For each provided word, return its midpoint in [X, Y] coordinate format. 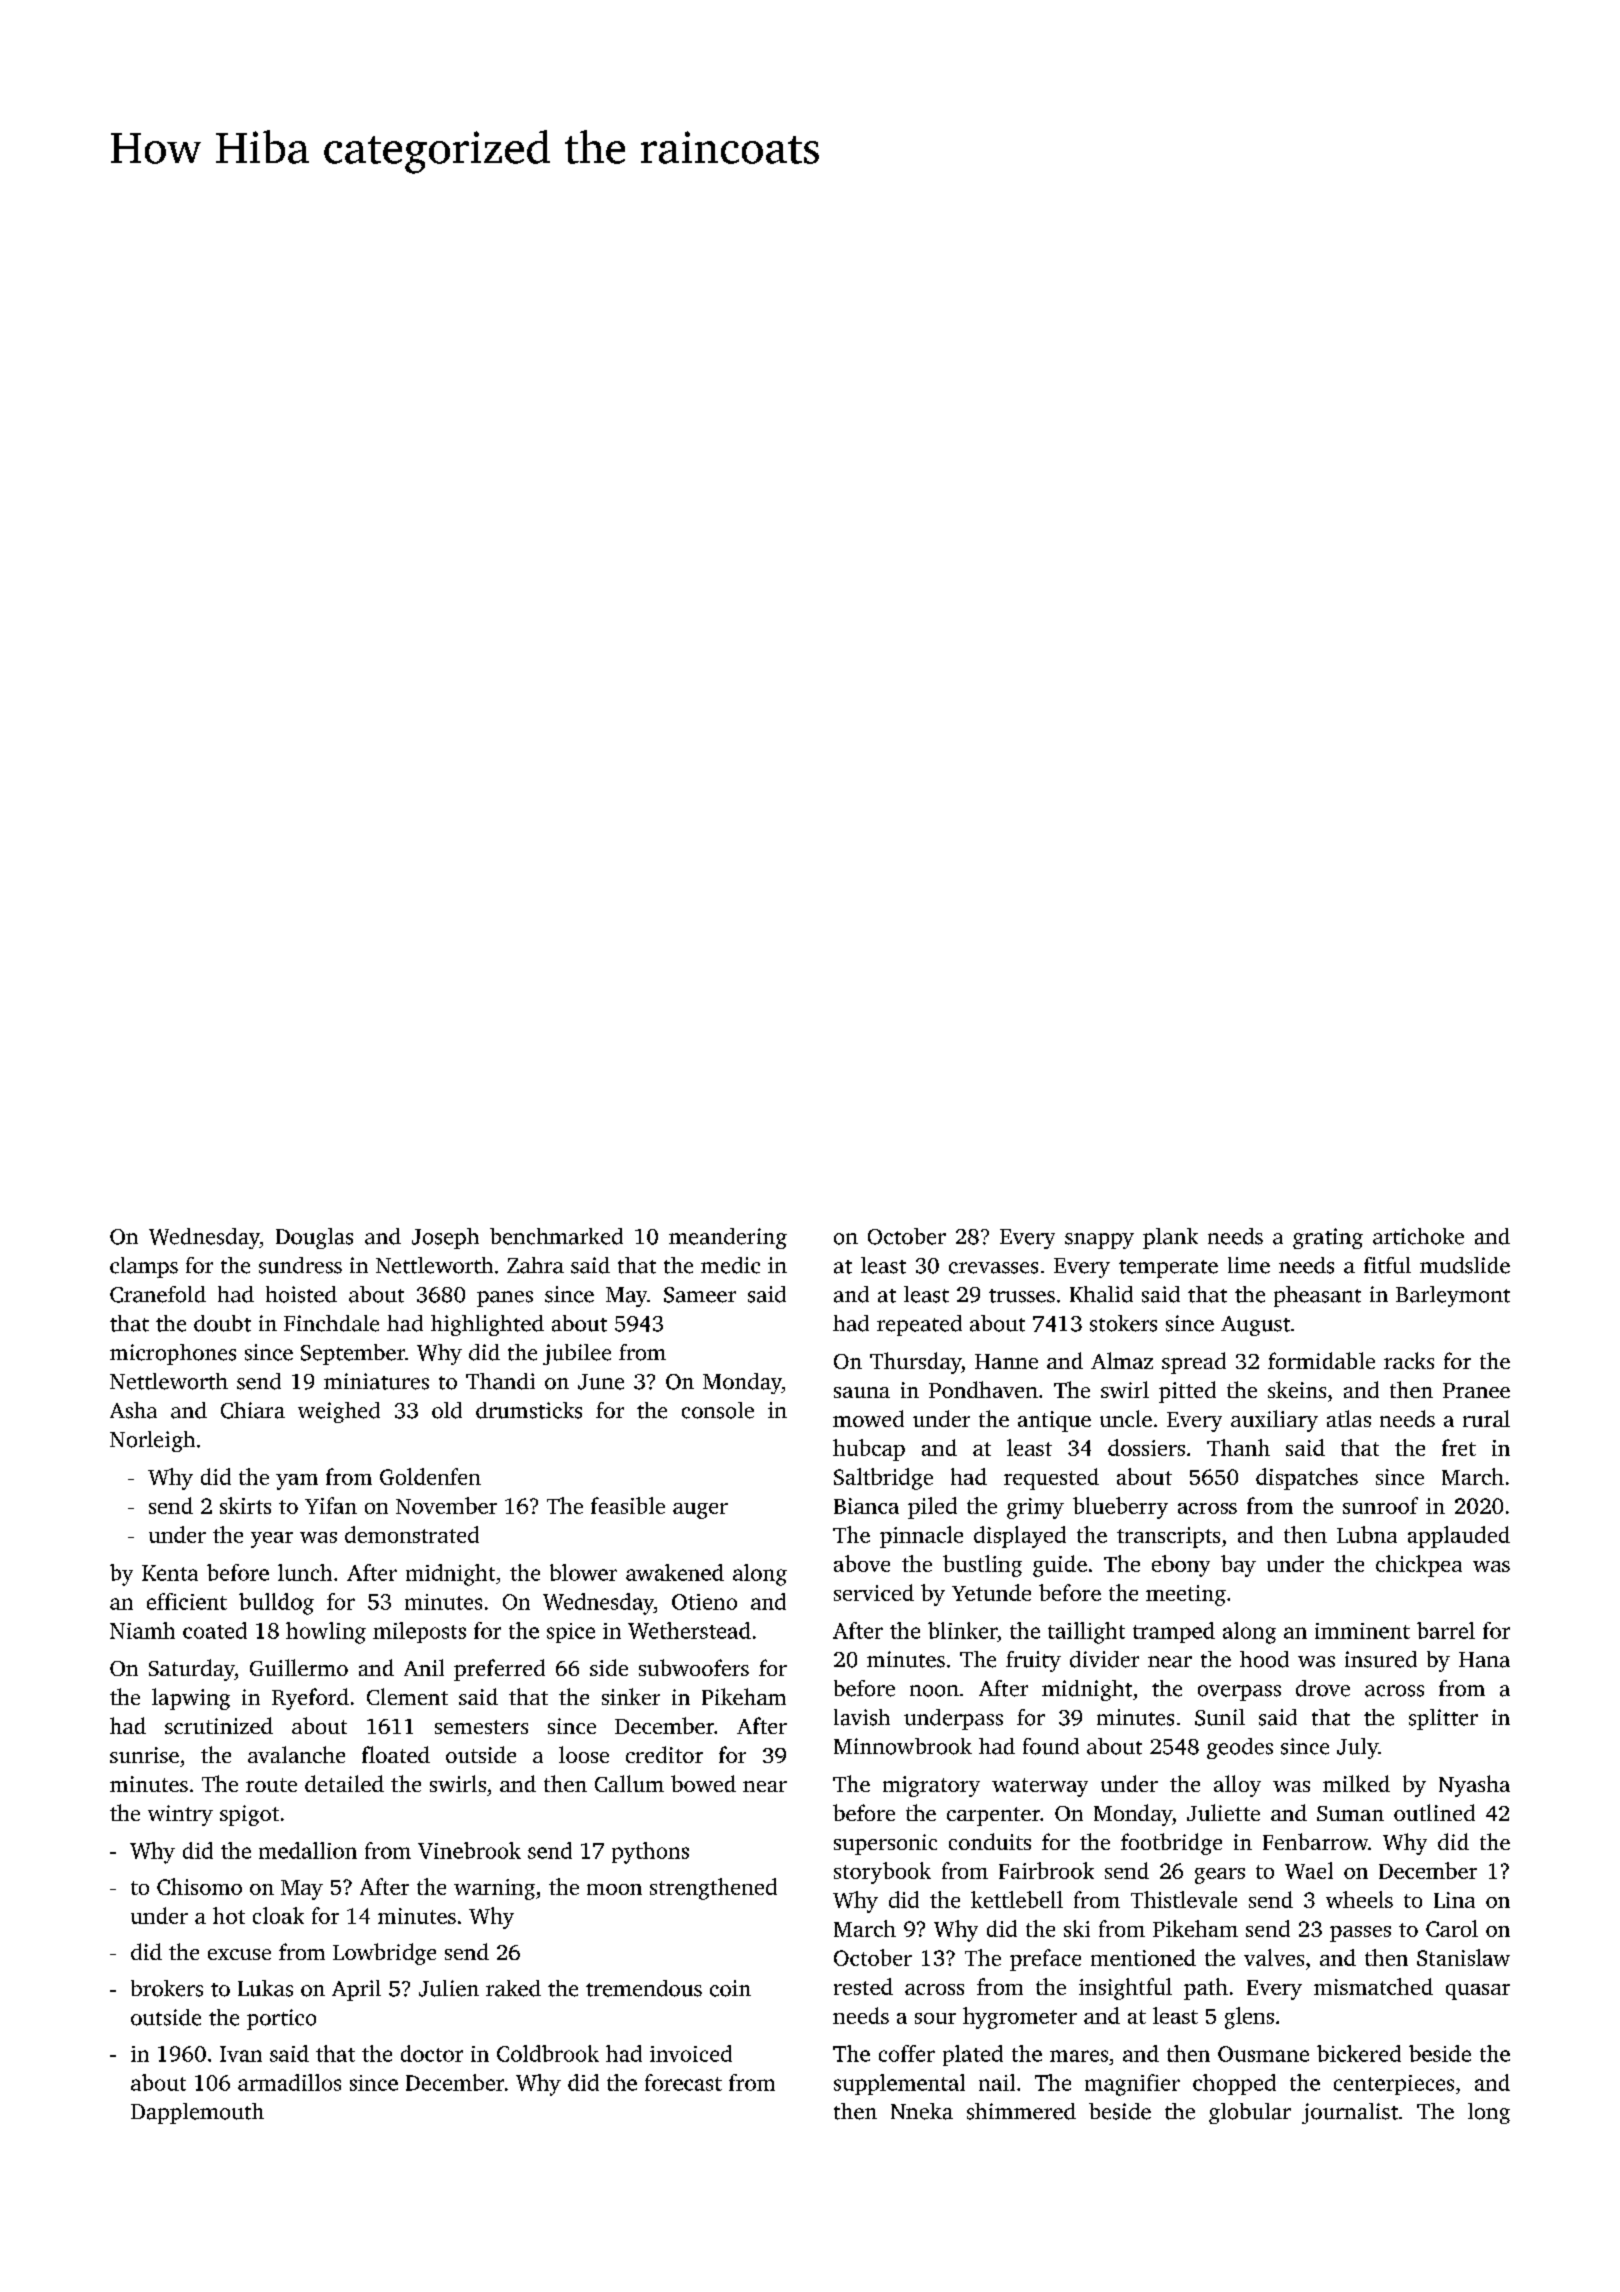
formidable [1321, 1360]
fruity [1033, 1661]
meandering [728, 1238]
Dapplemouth [197, 2113]
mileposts [419, 1632]
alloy [1237, 1786]
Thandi [500, 1381]
